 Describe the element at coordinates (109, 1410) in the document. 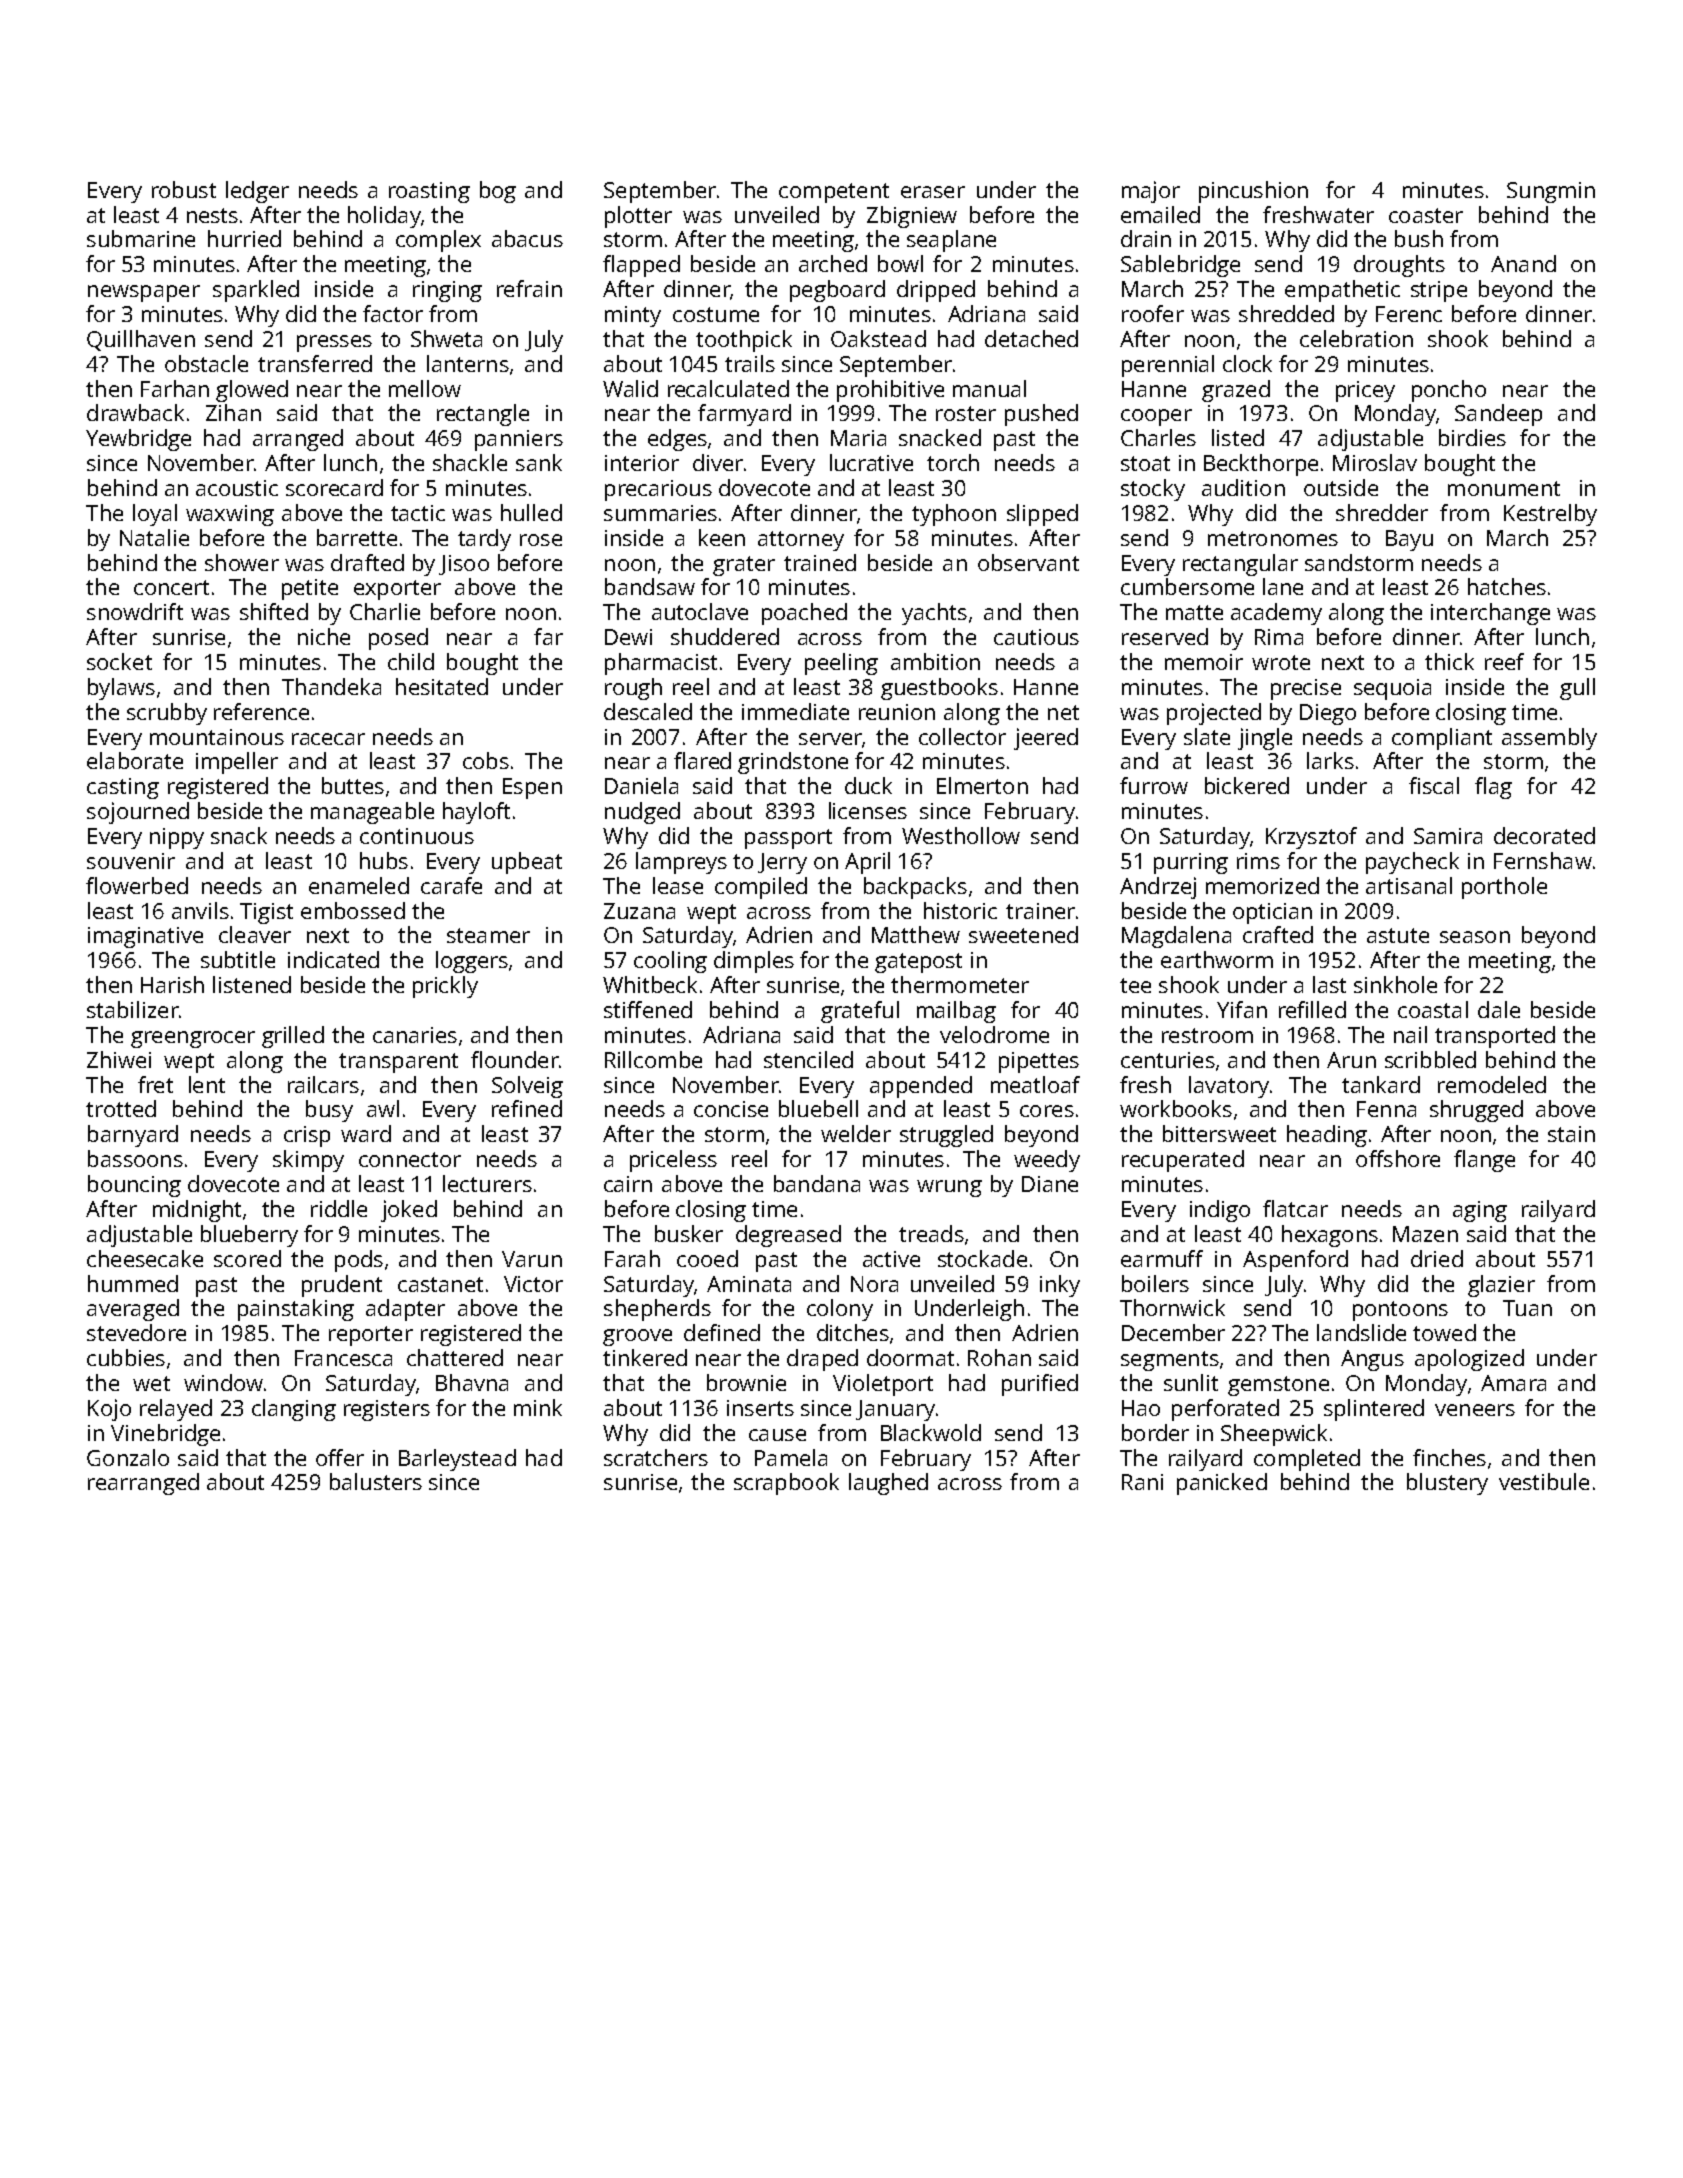

I see `Kojo` at that location.
